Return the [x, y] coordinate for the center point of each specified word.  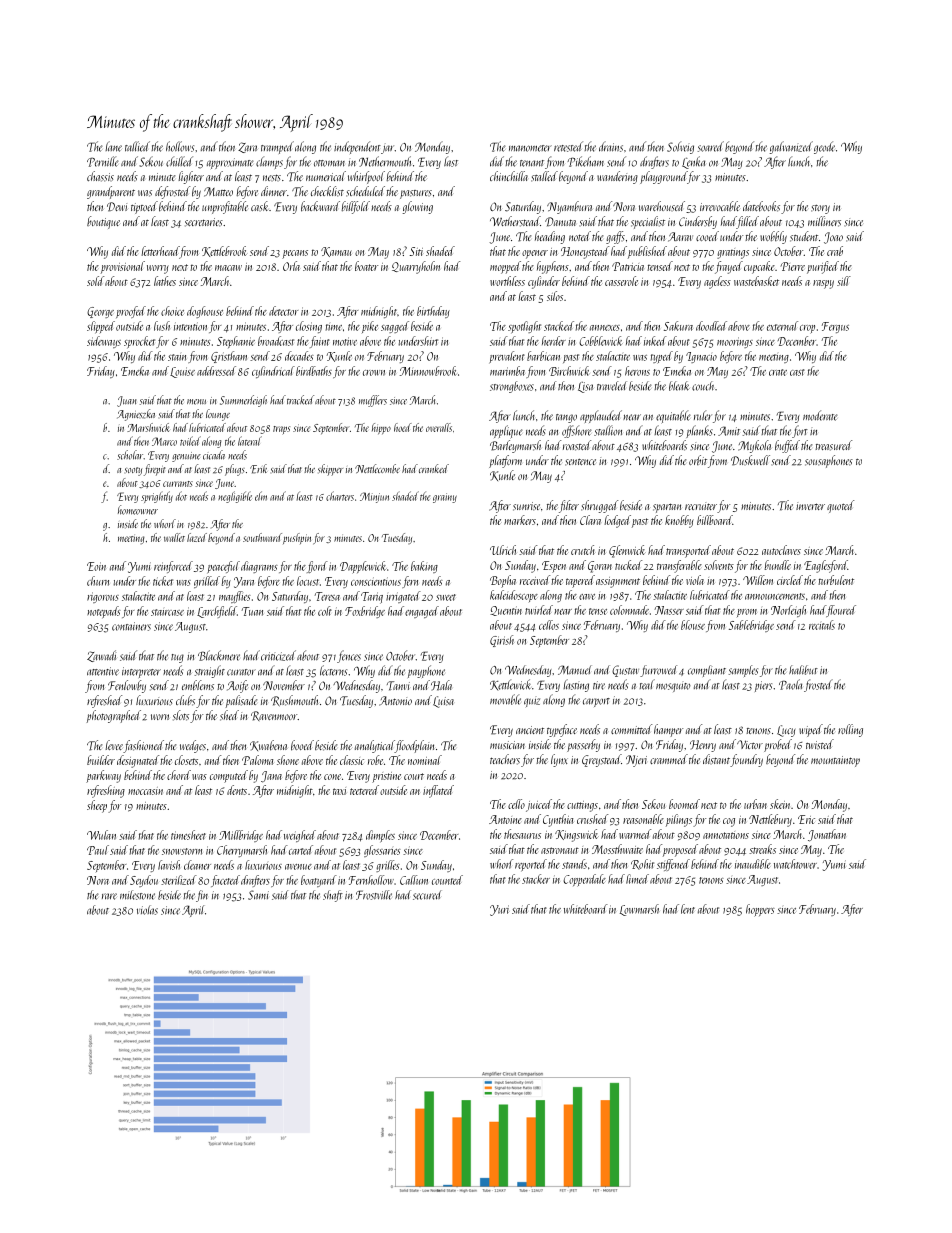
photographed [113, 716]
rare [109, 896]
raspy [823, 284]
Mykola [754, 446]
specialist [648, 222]
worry [158, 269]
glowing [418, 207]
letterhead [160, 251]
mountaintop [835, 761]
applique [506, 432]
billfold [355, 207]
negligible [235, 497]
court [414, 776]
